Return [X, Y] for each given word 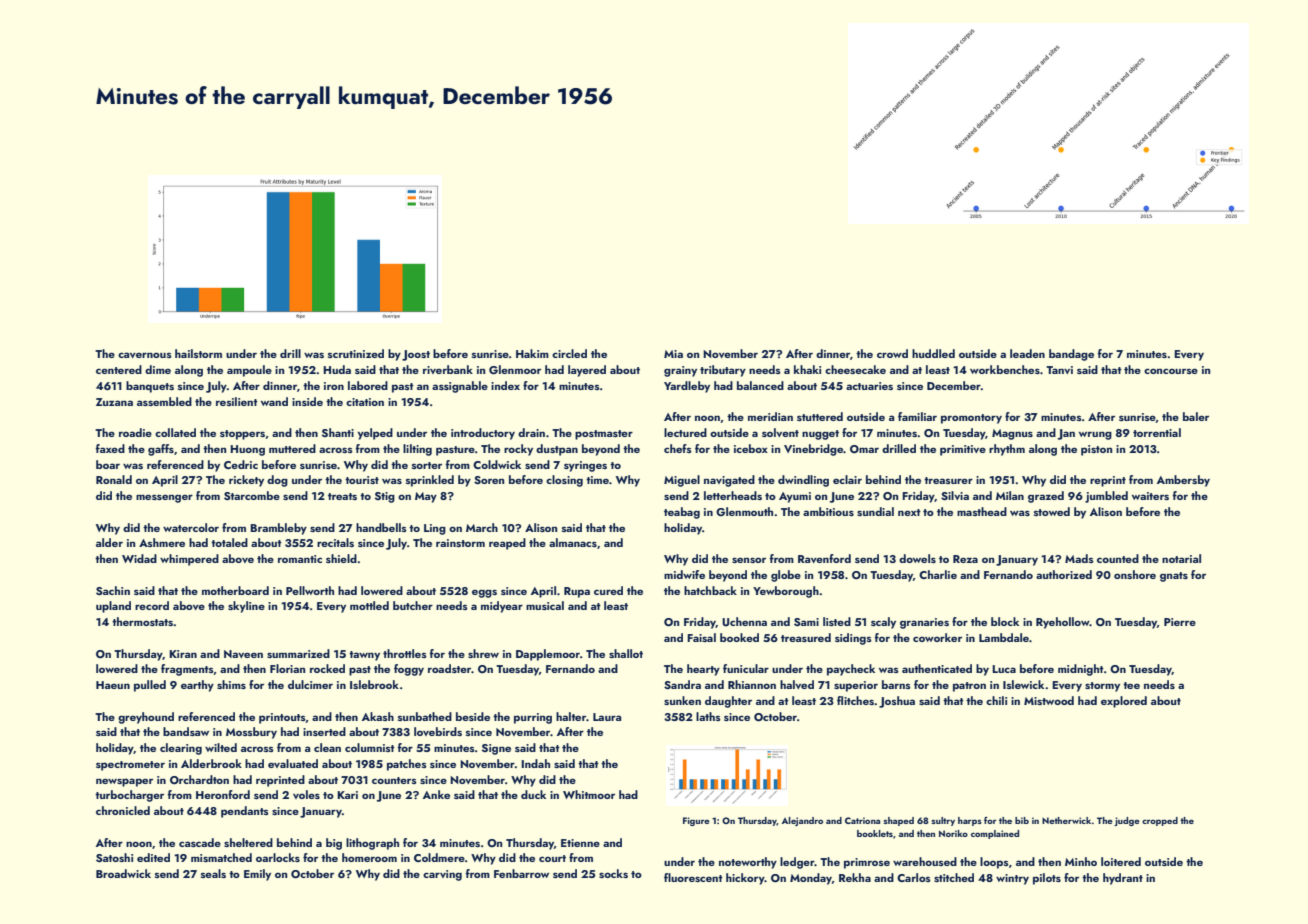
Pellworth [310, 590]
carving [442, 875]
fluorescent [693, 877]
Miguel [682, 481]
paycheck [851, 670]
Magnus [1012, 434]
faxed [110, 448]
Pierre [1180, 622]
